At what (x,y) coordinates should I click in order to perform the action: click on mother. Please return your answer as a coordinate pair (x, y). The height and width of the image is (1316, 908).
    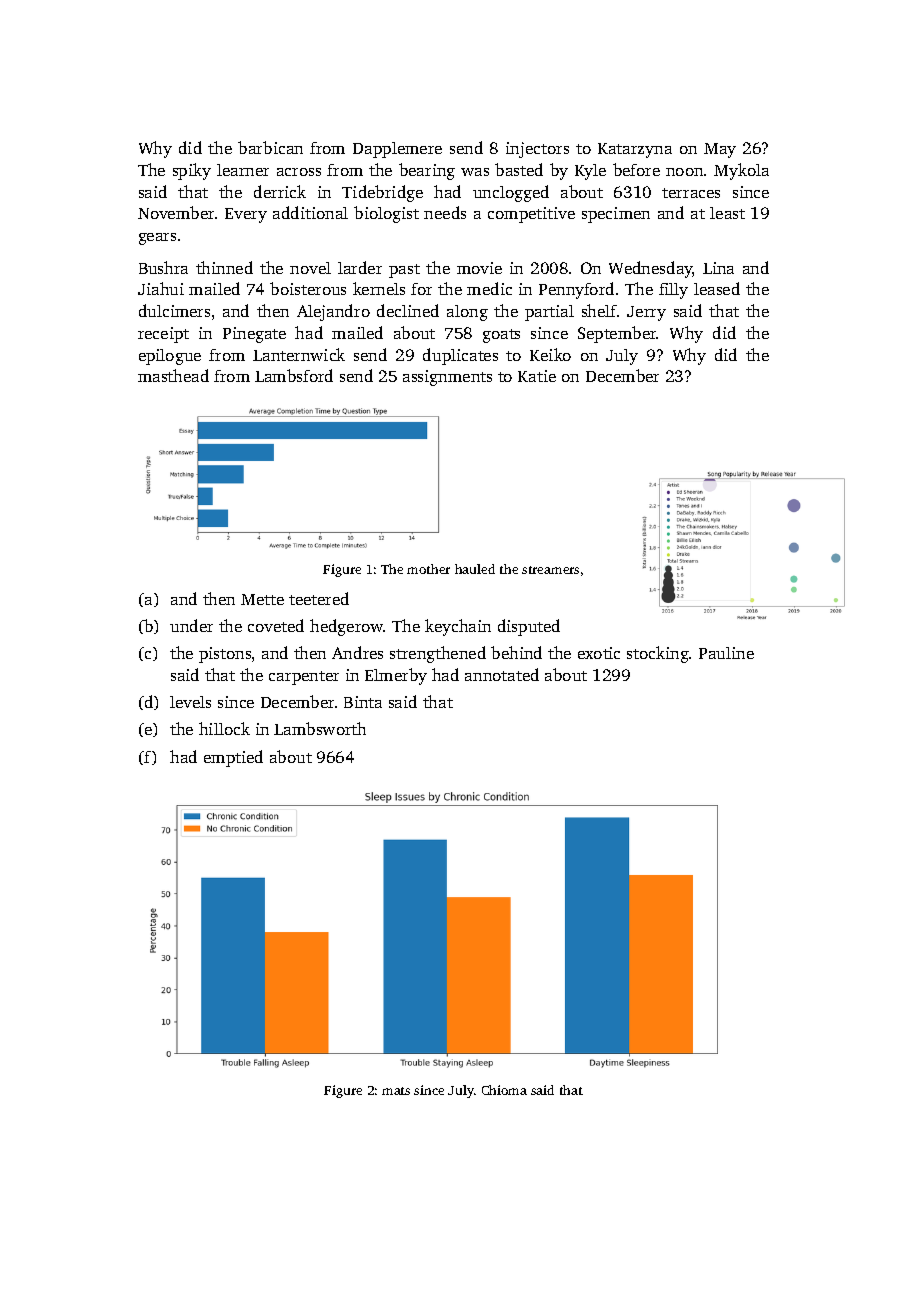
    Looking at the image, I should click on (428, 569).
